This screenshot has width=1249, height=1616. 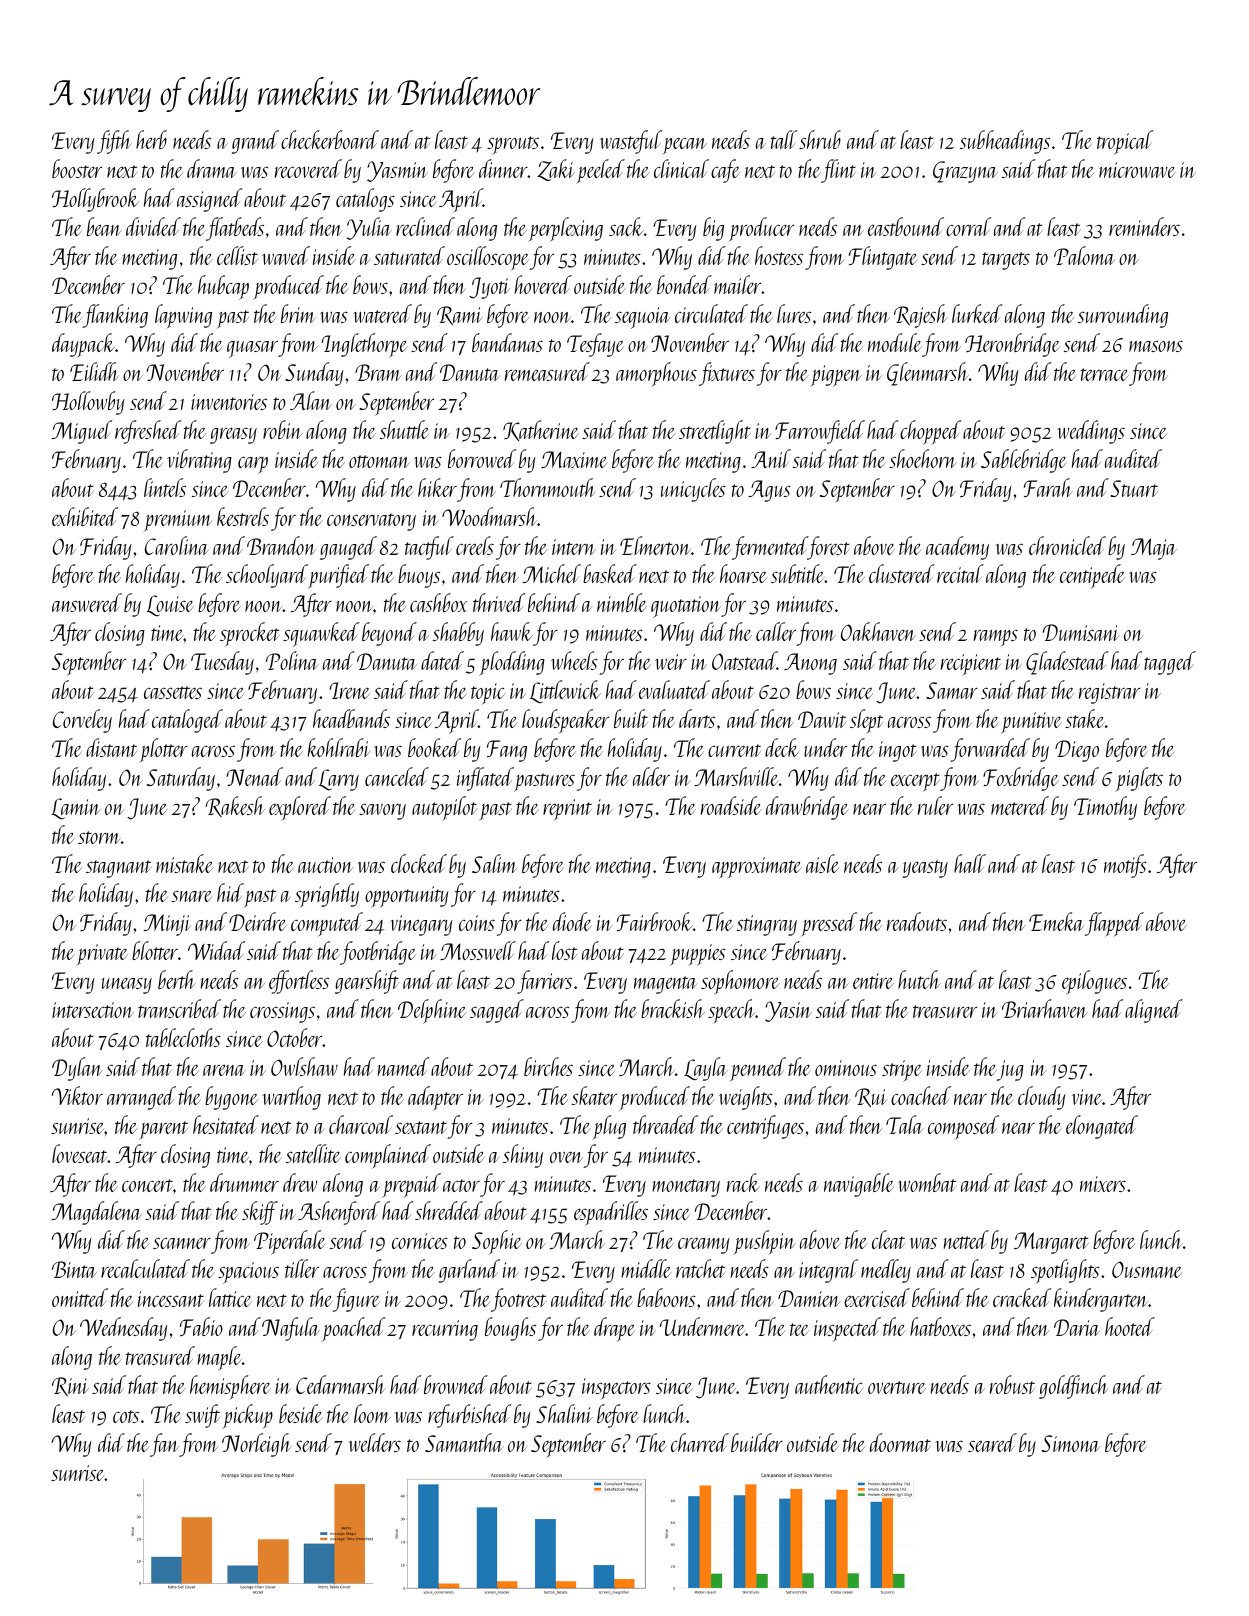 I want to click on Bram, so click(x=378, y=372).
